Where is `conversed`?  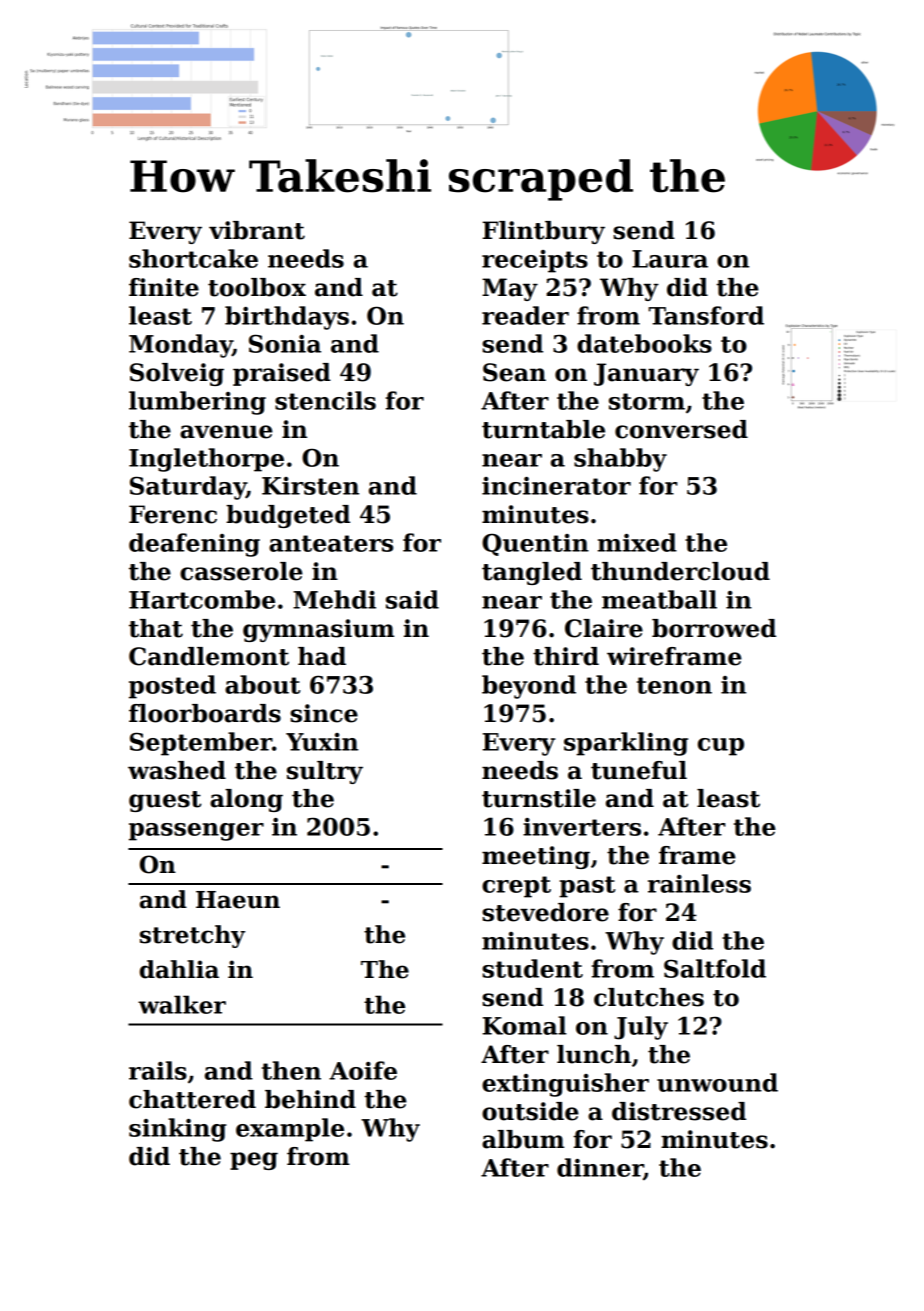
conversed is located at coordinates (681, 429).
